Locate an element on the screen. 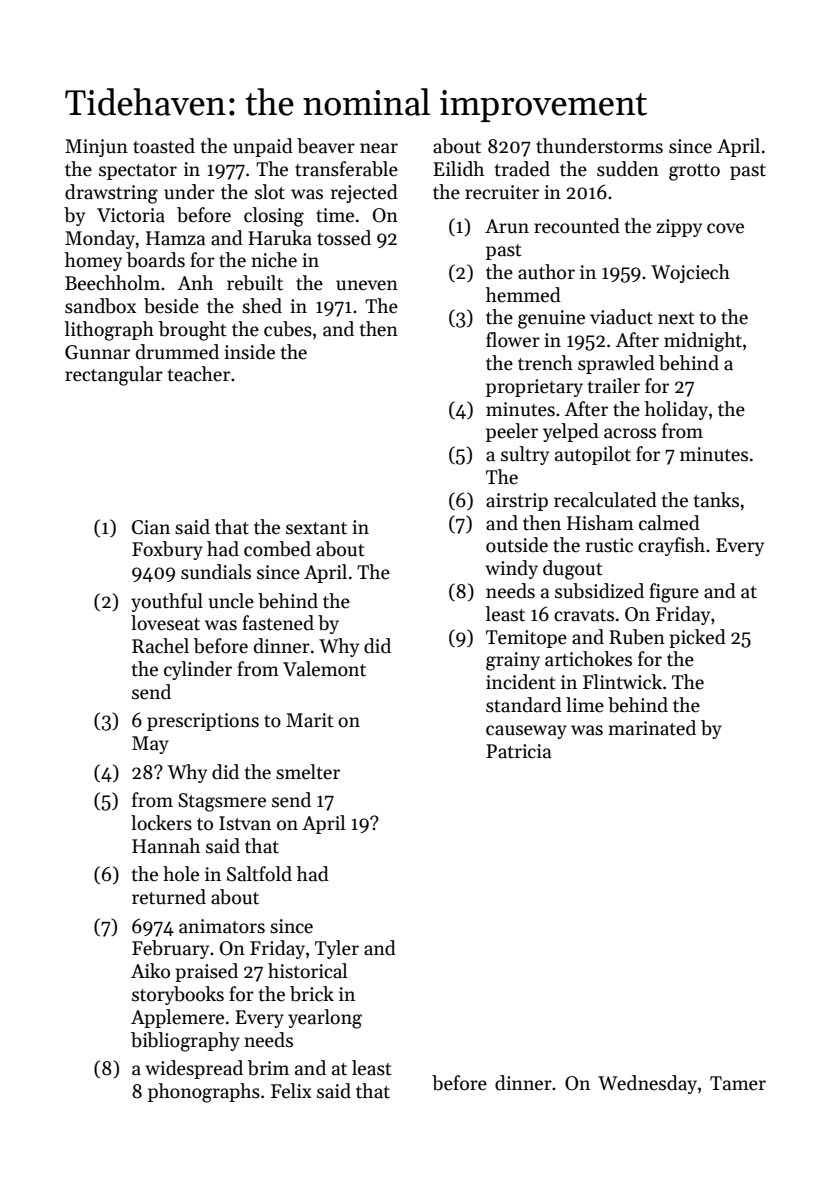 Image resolution: width=831 pixels, height=1180 pixels. grotto is located at coordinates (694, 172).
